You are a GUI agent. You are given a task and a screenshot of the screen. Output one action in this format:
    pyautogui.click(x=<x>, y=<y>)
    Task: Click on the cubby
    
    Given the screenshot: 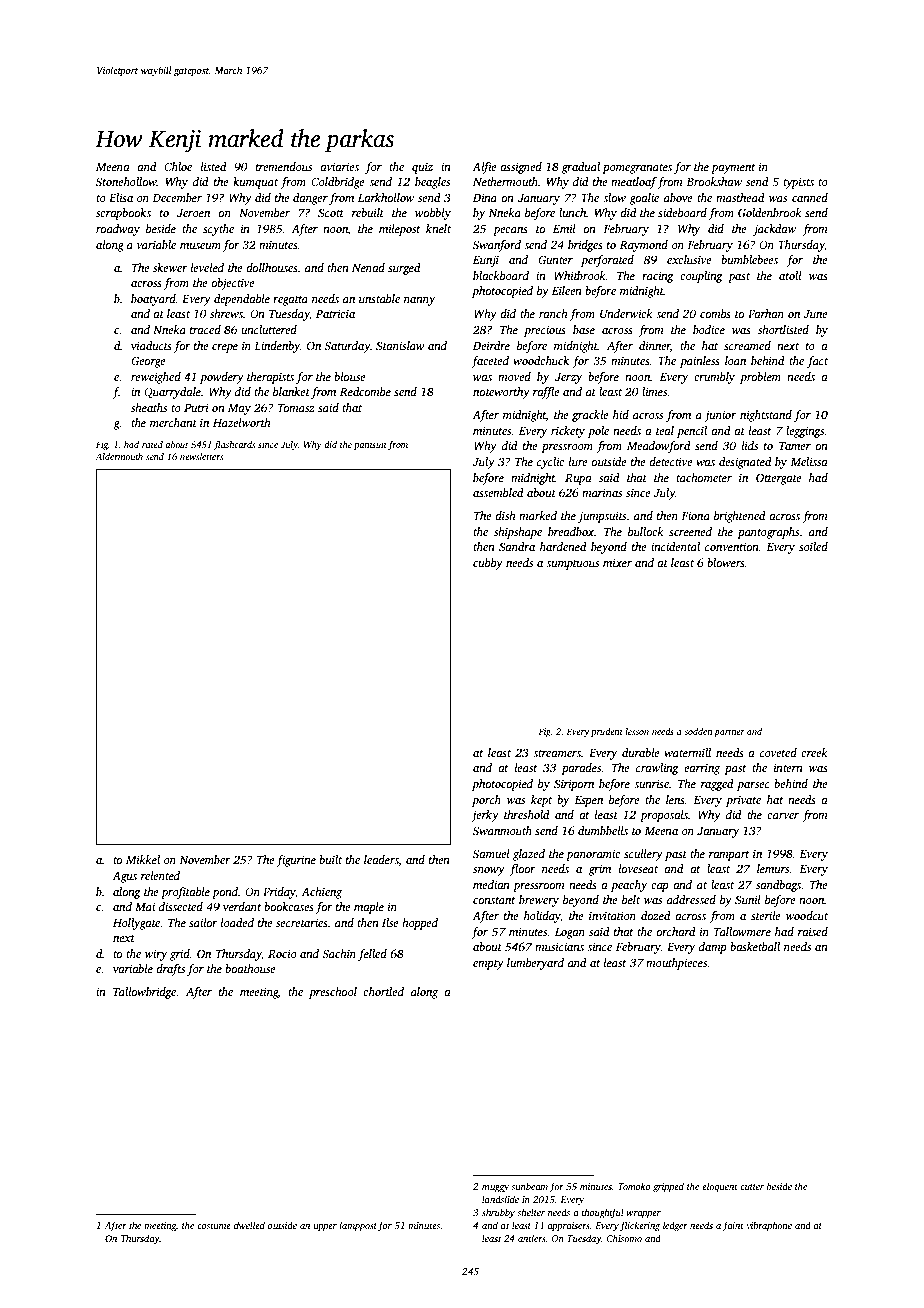 What is the action you would take?
    pyautogui.click(x=488, y=564)
